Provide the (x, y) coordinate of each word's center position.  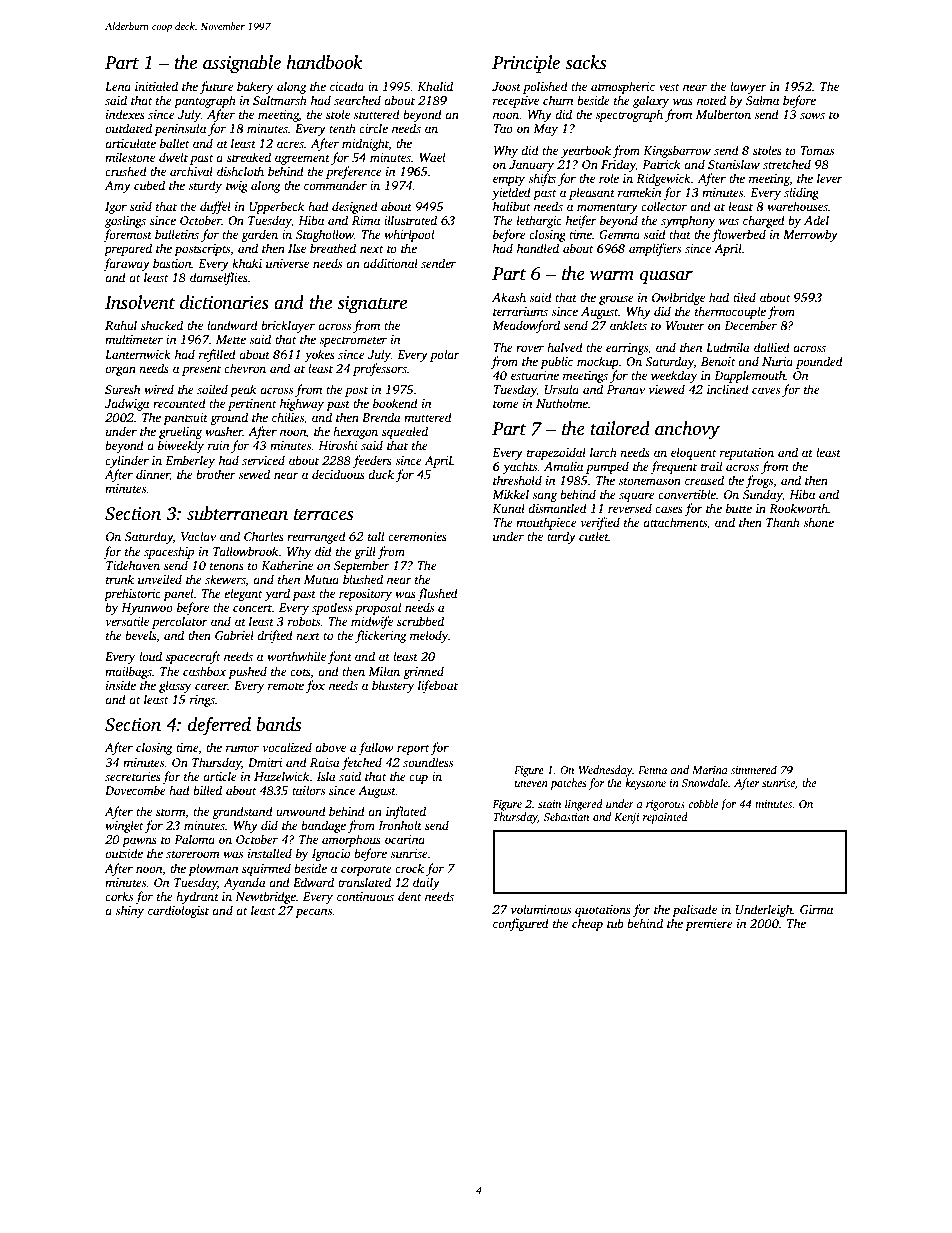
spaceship (169, 552)
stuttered (376, 114)
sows (812, 115)
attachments (675, 522)
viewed (667, 389)
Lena (118, 86)
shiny (129, 911)
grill (365, 552)
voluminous (541, 909)
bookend (395, 403)
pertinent (252, 405)
